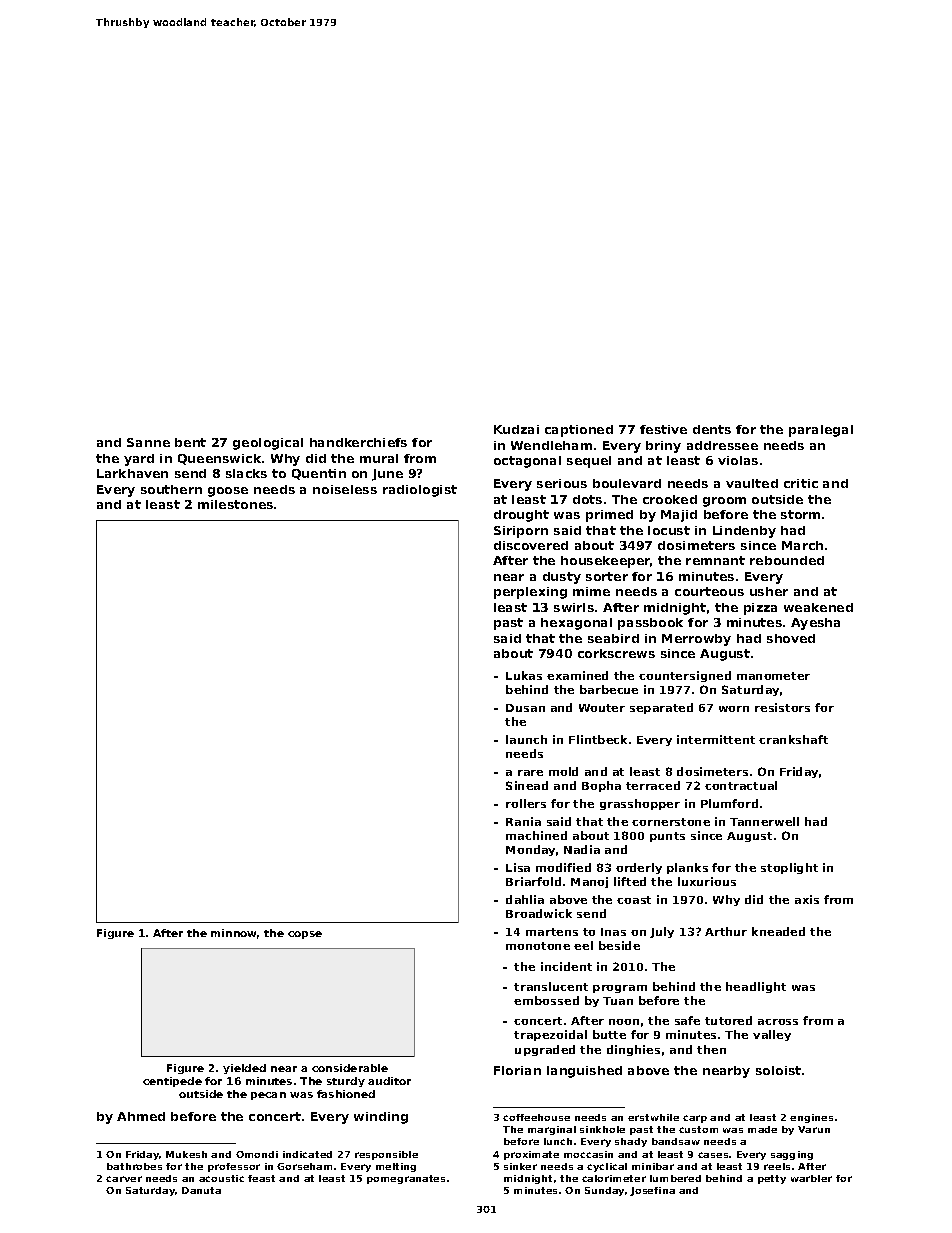  What do you see at coordinates (744, 532) in the page?
I see `Lindenby` at bounding box center [744, 532].
